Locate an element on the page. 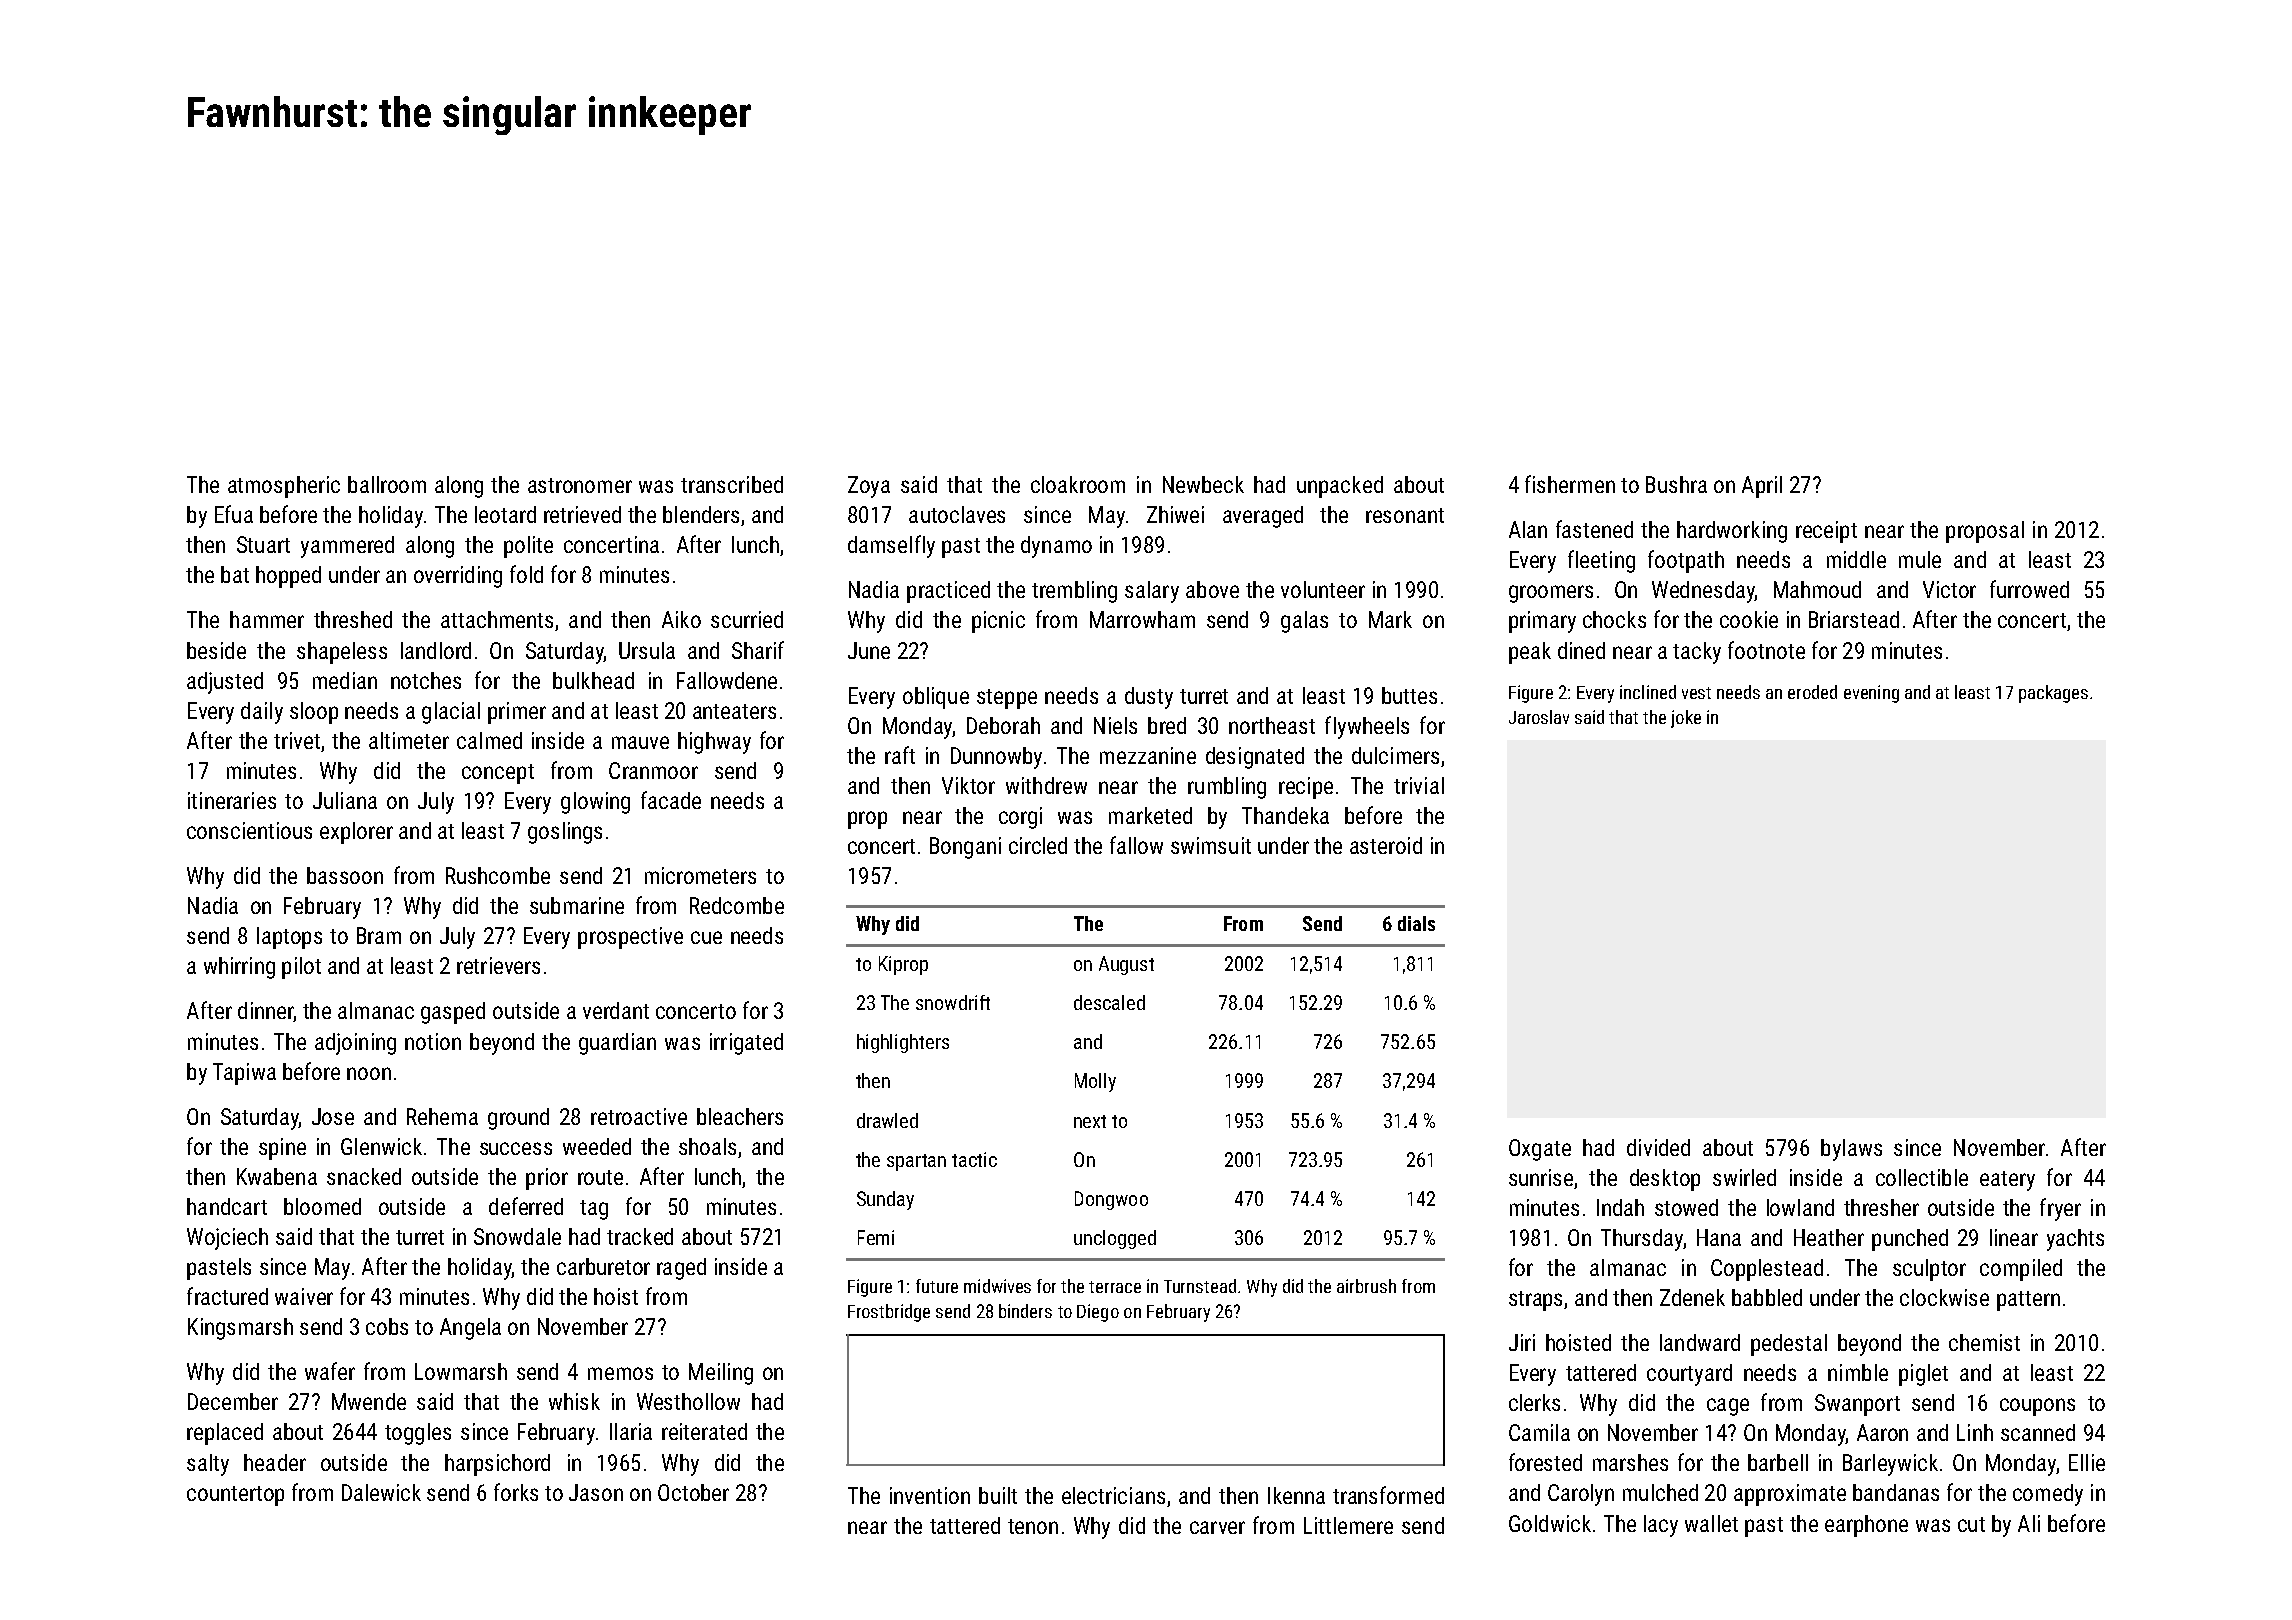 The image size is (2292, 1620). joke is located at coordinates (1686, 719).
